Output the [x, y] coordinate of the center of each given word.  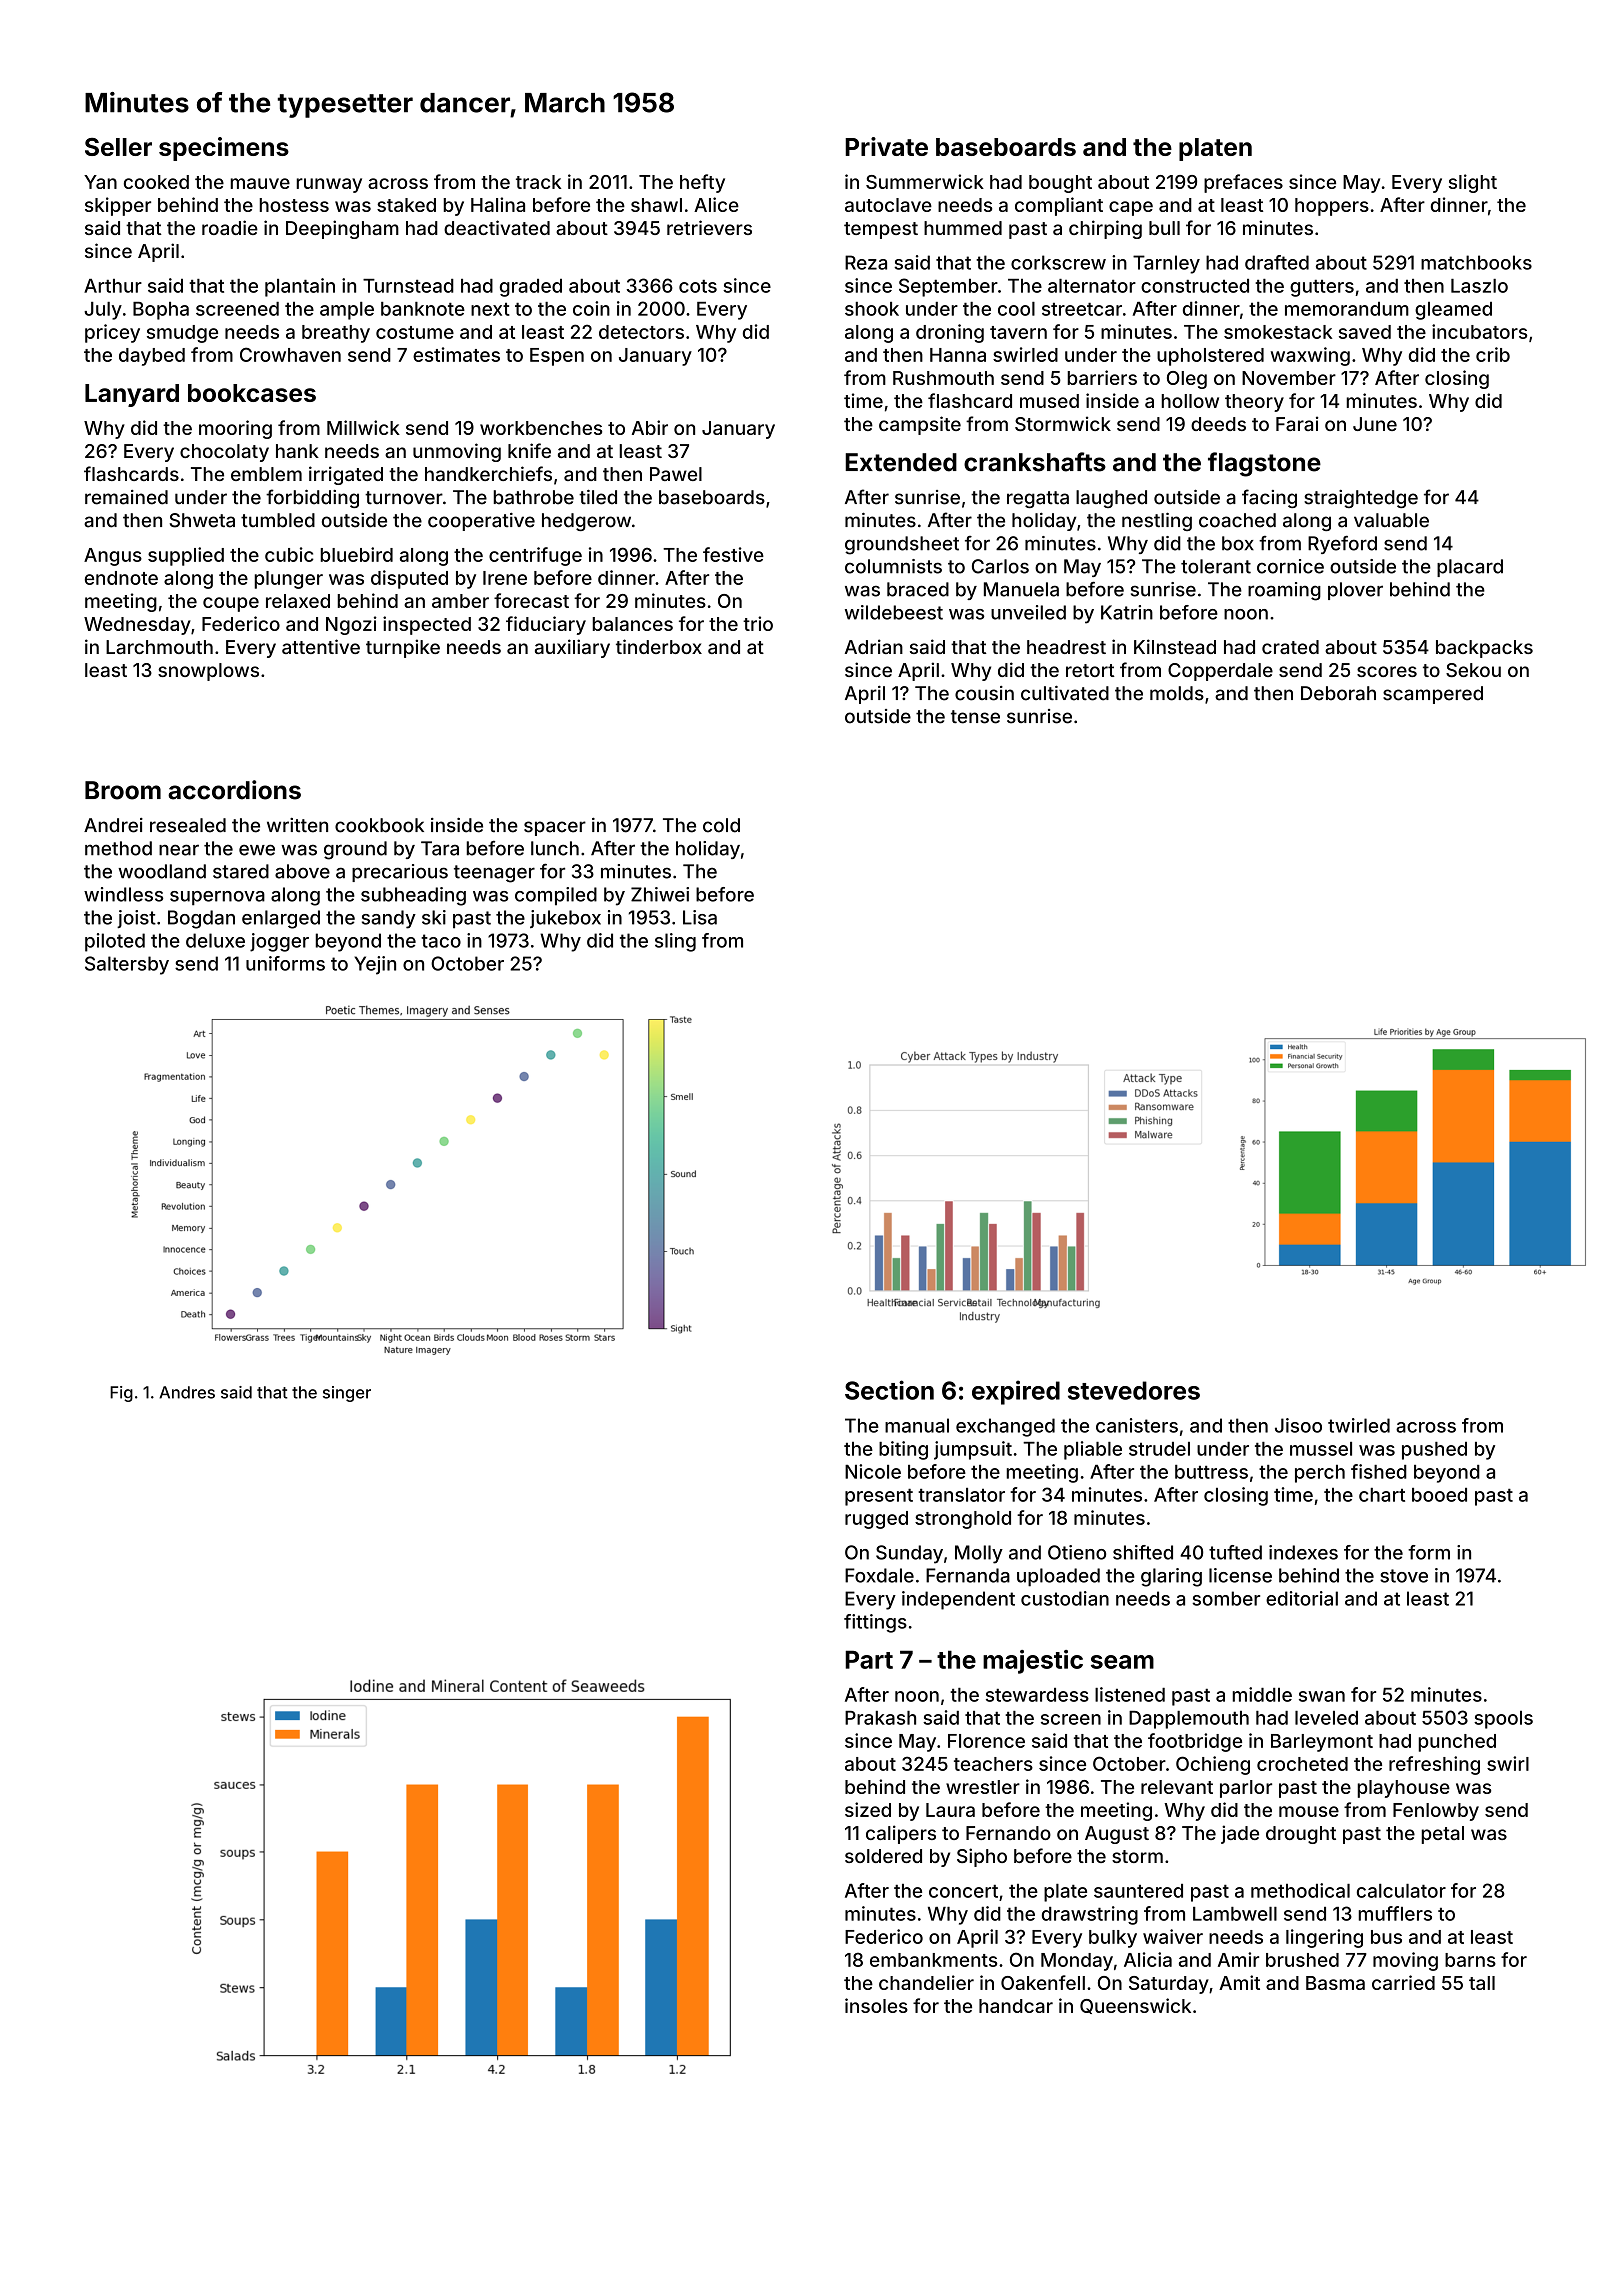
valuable [1391, 520]
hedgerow [586, 522]
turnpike [403, 648]
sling [675, 942]
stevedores [1134, 1390]
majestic [1033, 1662]
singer [347, 1394]
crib [1493, 354]
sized [868, 1809]
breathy [336, 334]
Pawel [676, 474]
